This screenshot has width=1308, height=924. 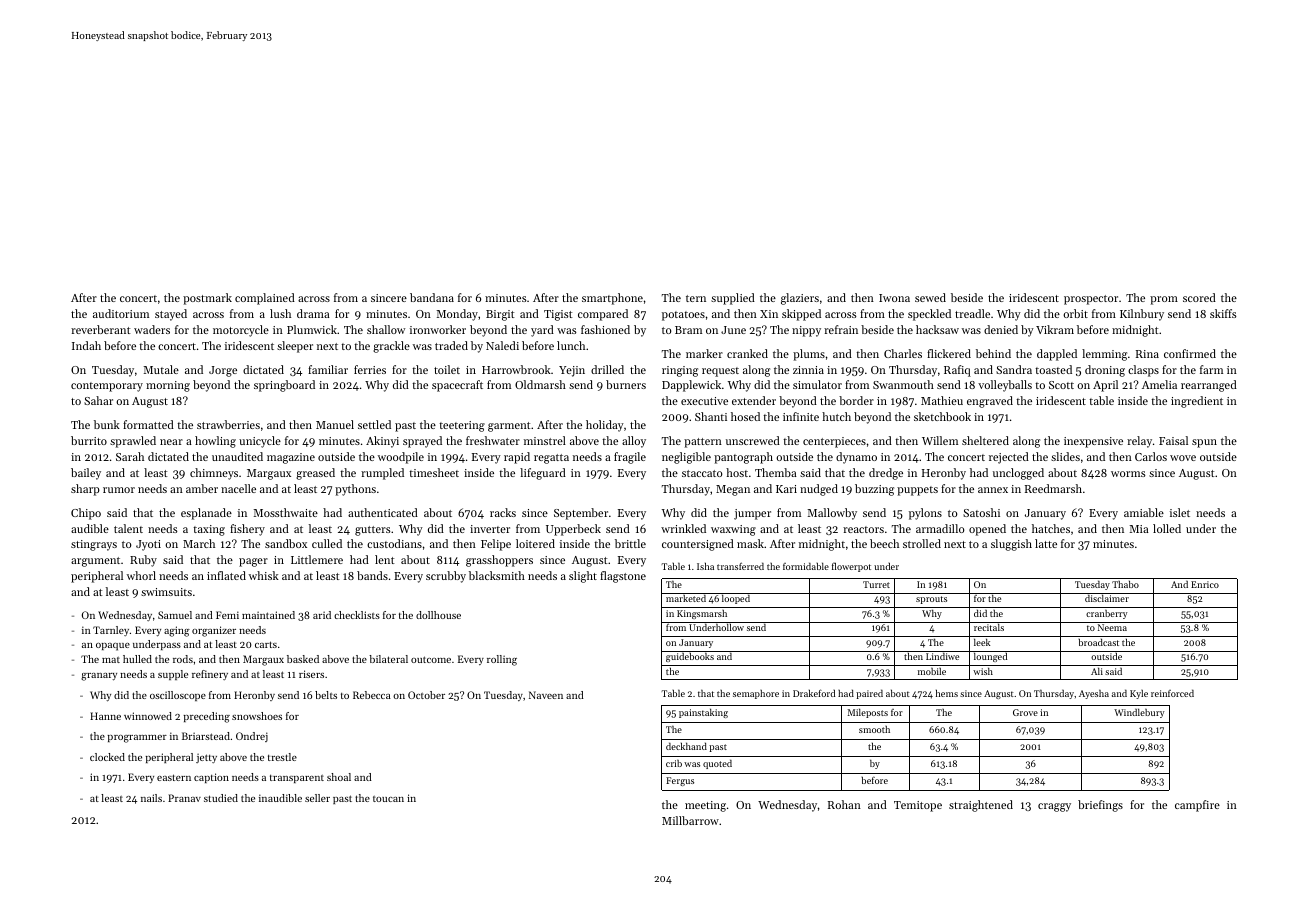 I want to click on familiar, so click(x=328, y=369).
